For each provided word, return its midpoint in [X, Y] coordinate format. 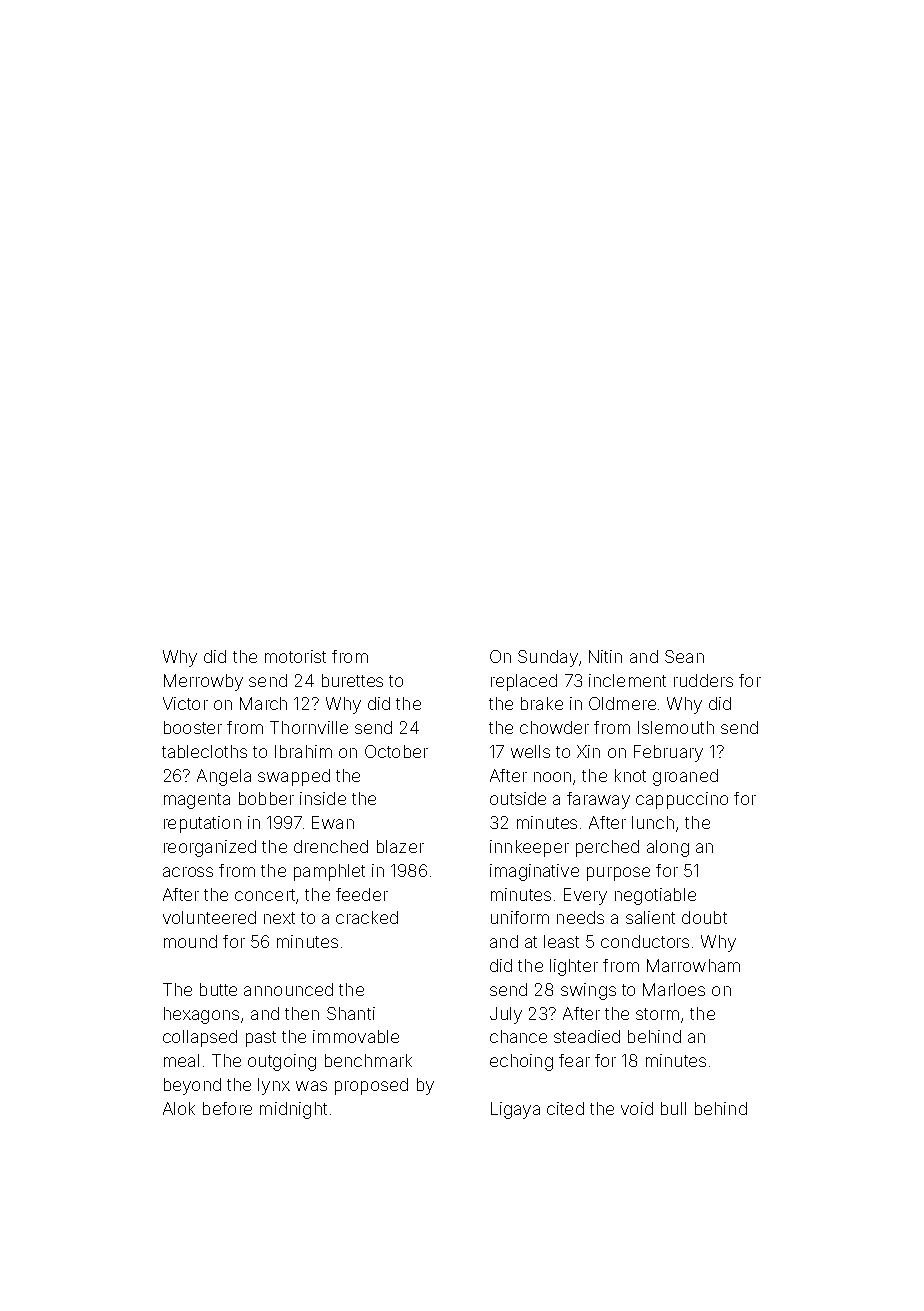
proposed [371, 1086]
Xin [588, 751]
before [227, 1108]
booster [193, 727]
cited [565, 1108]
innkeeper [529, 848]
